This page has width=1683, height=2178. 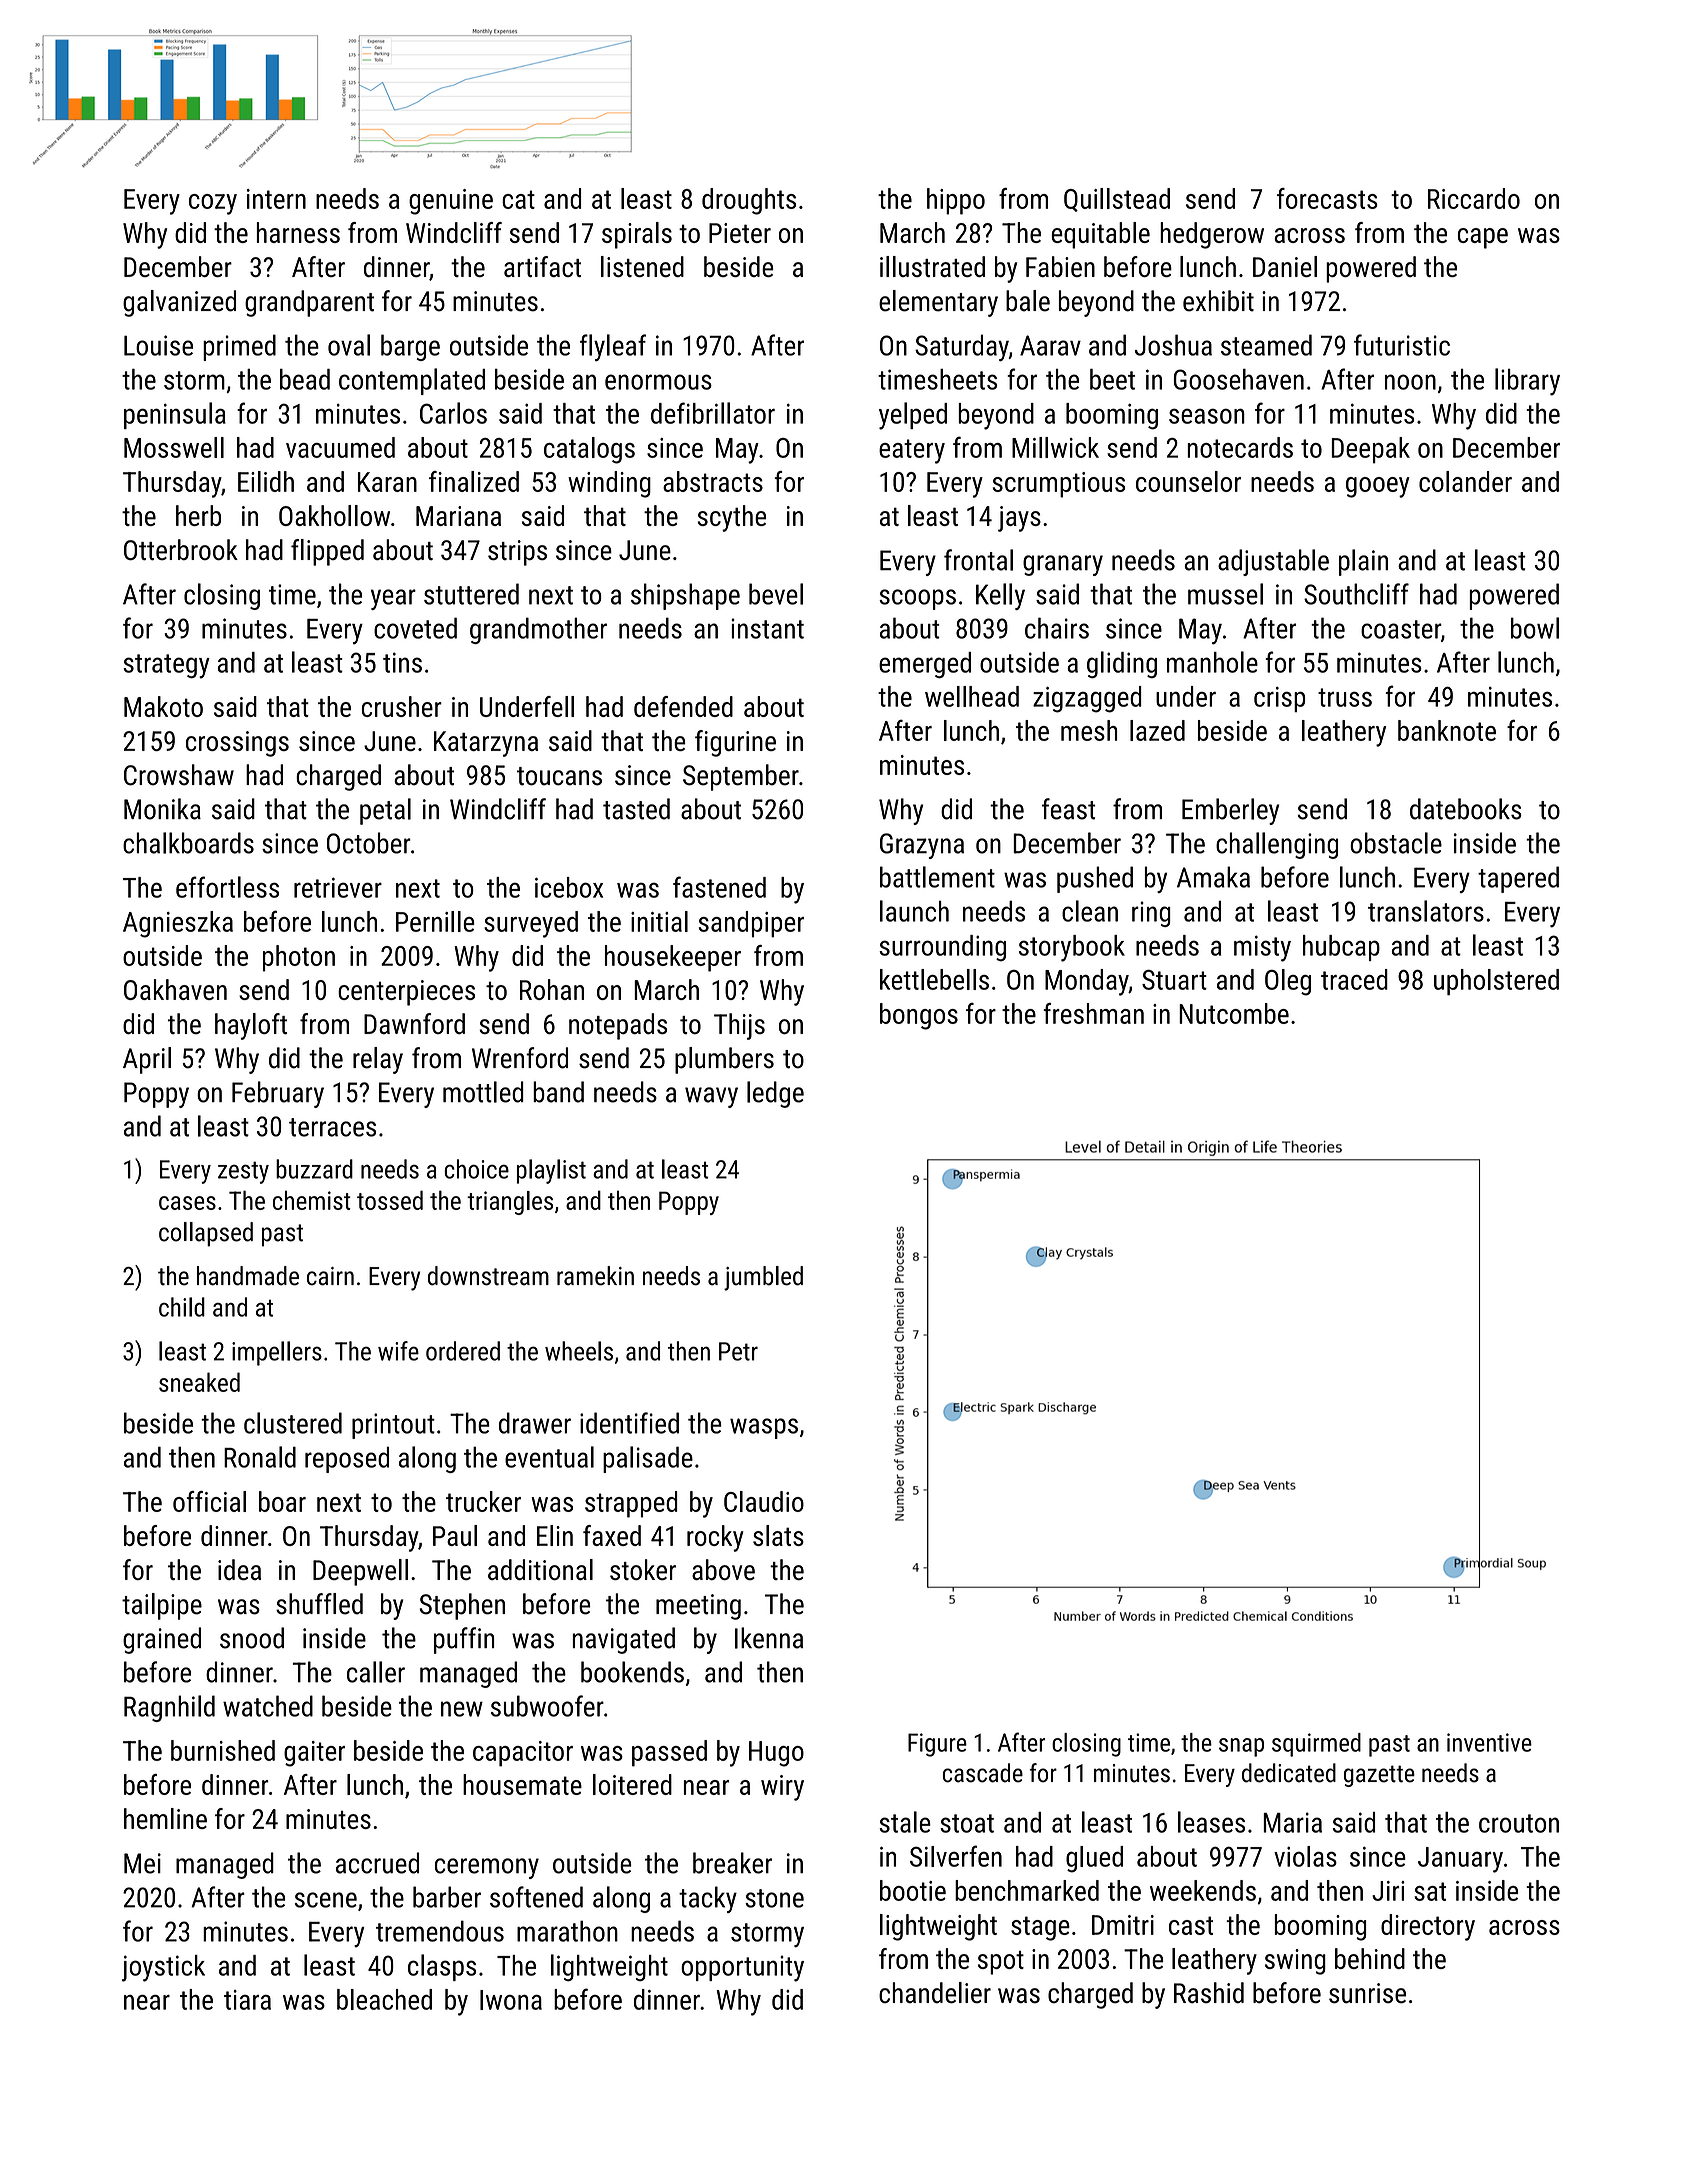 I want to click on Amaka, so click(x=1213, y=877).
